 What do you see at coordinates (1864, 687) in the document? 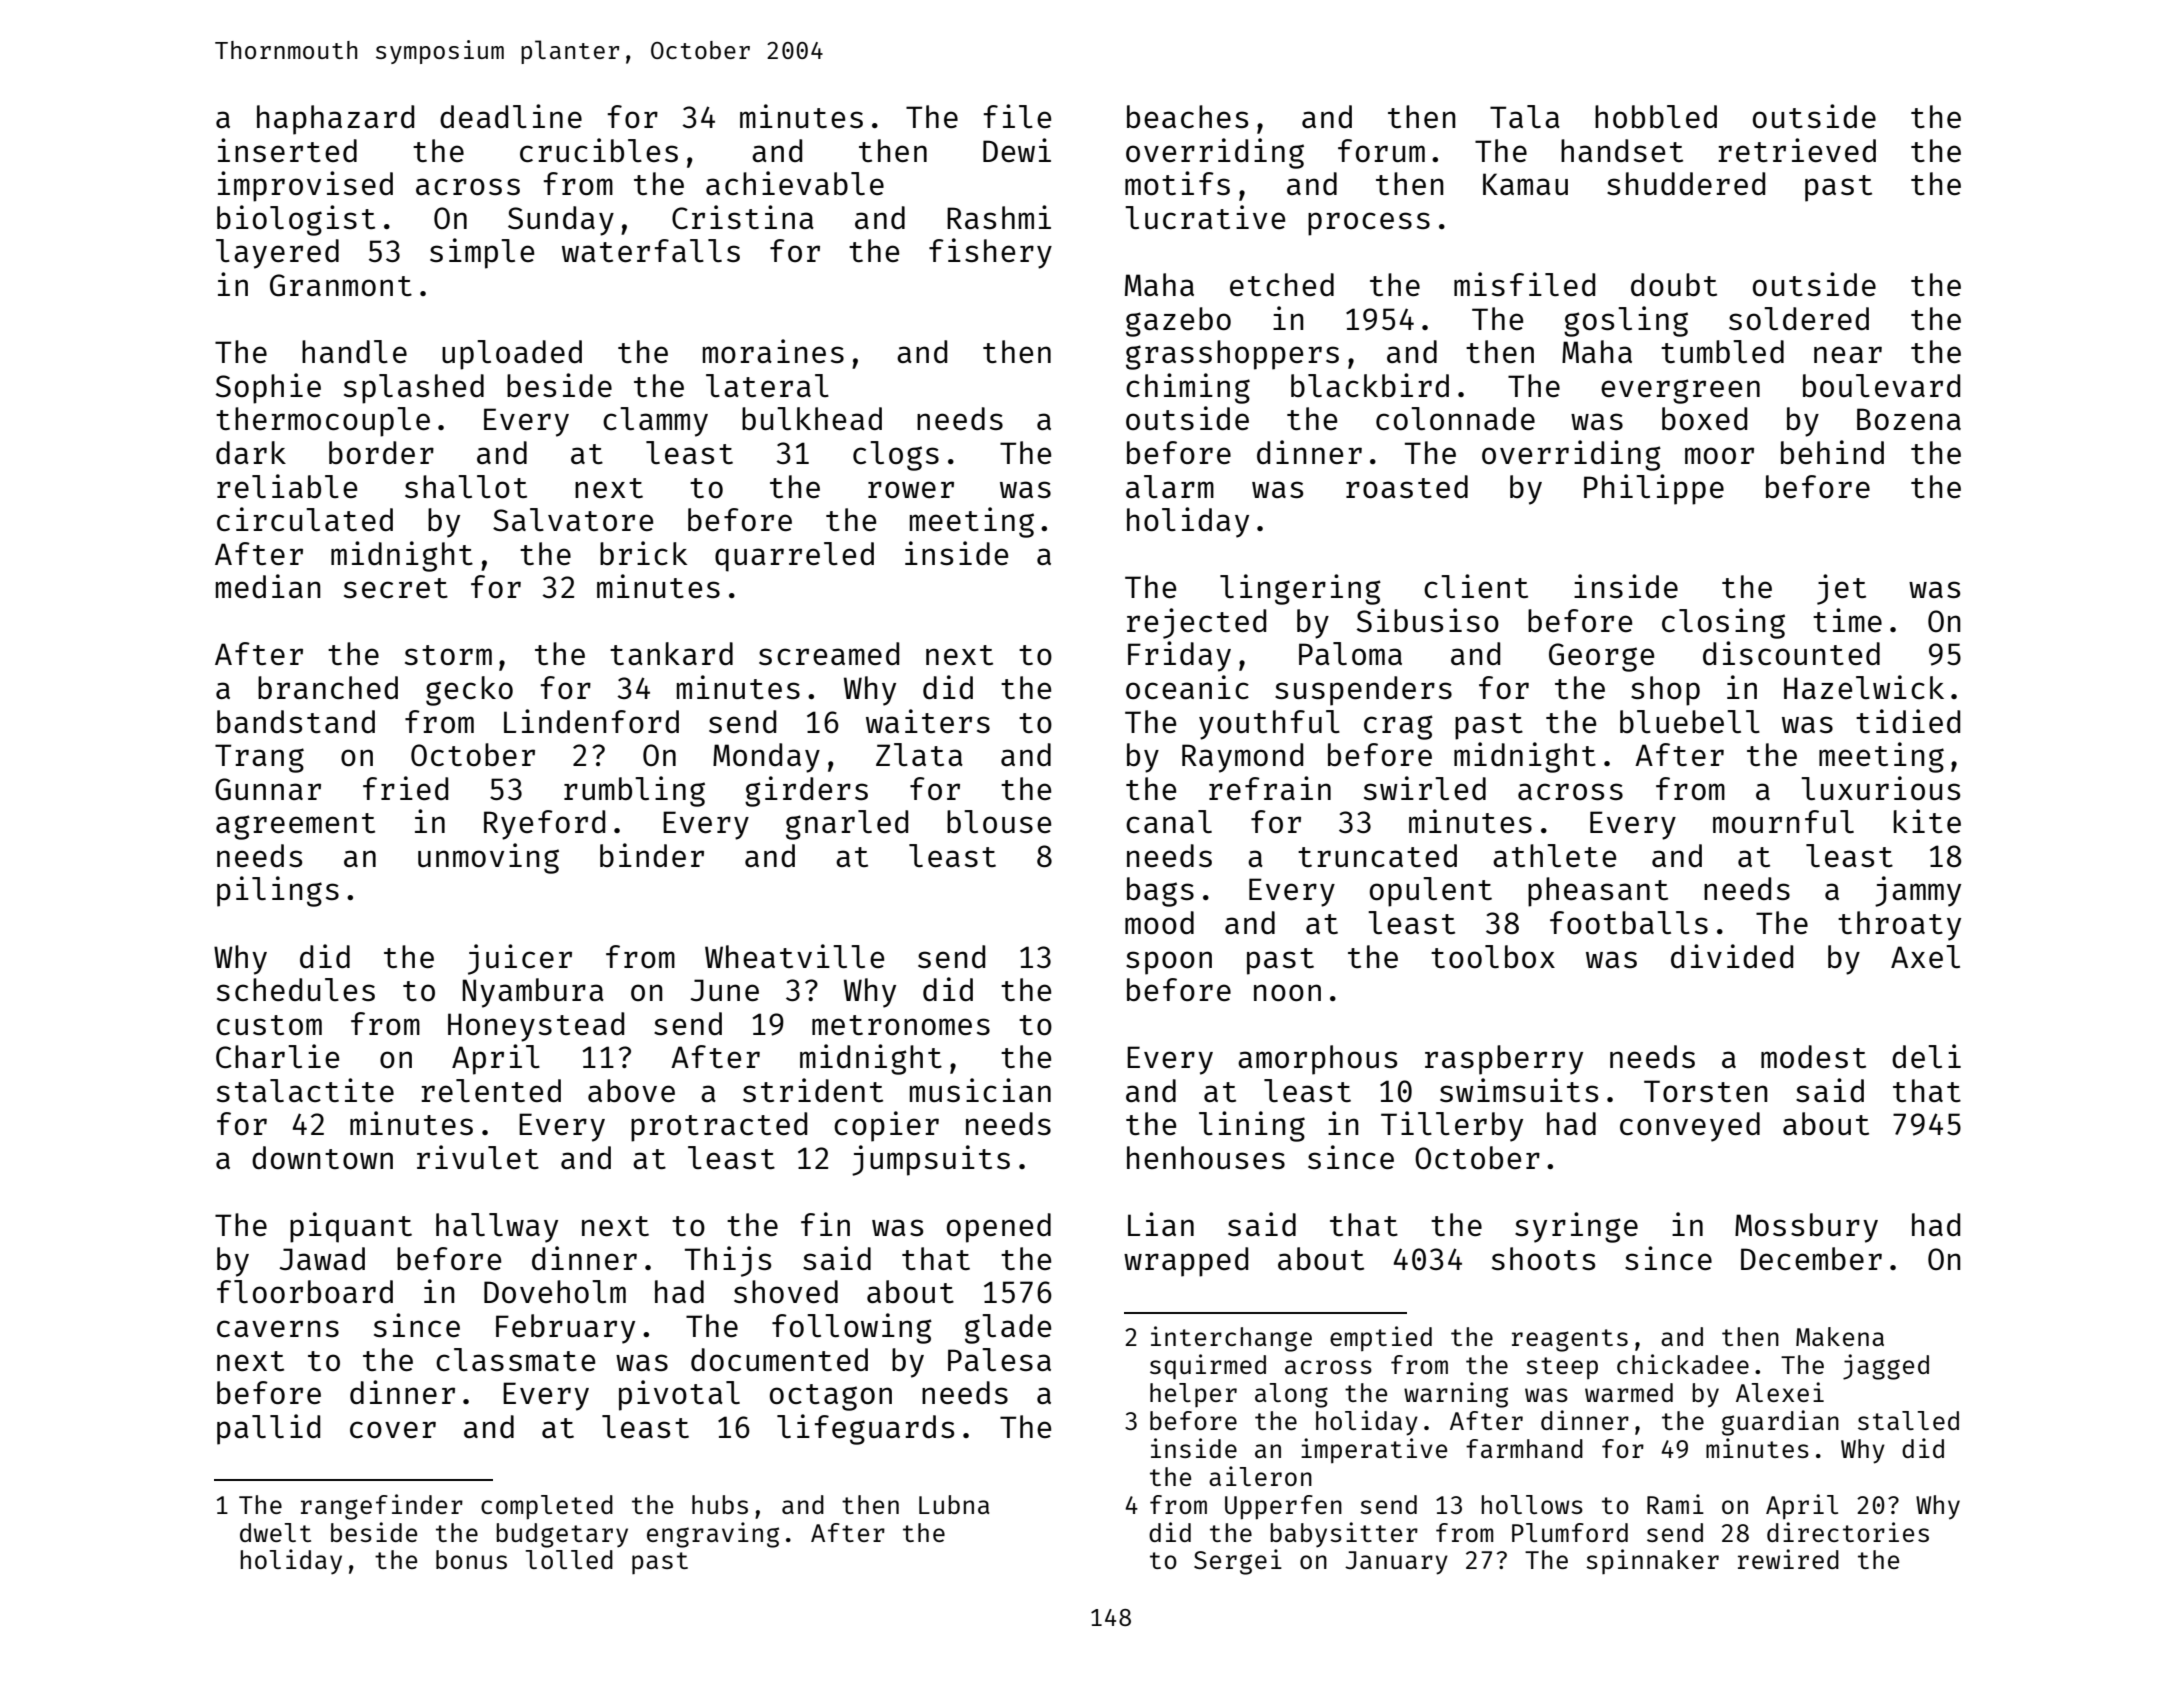
I see `Hazelwick` at bounding box center [1864, 687].
